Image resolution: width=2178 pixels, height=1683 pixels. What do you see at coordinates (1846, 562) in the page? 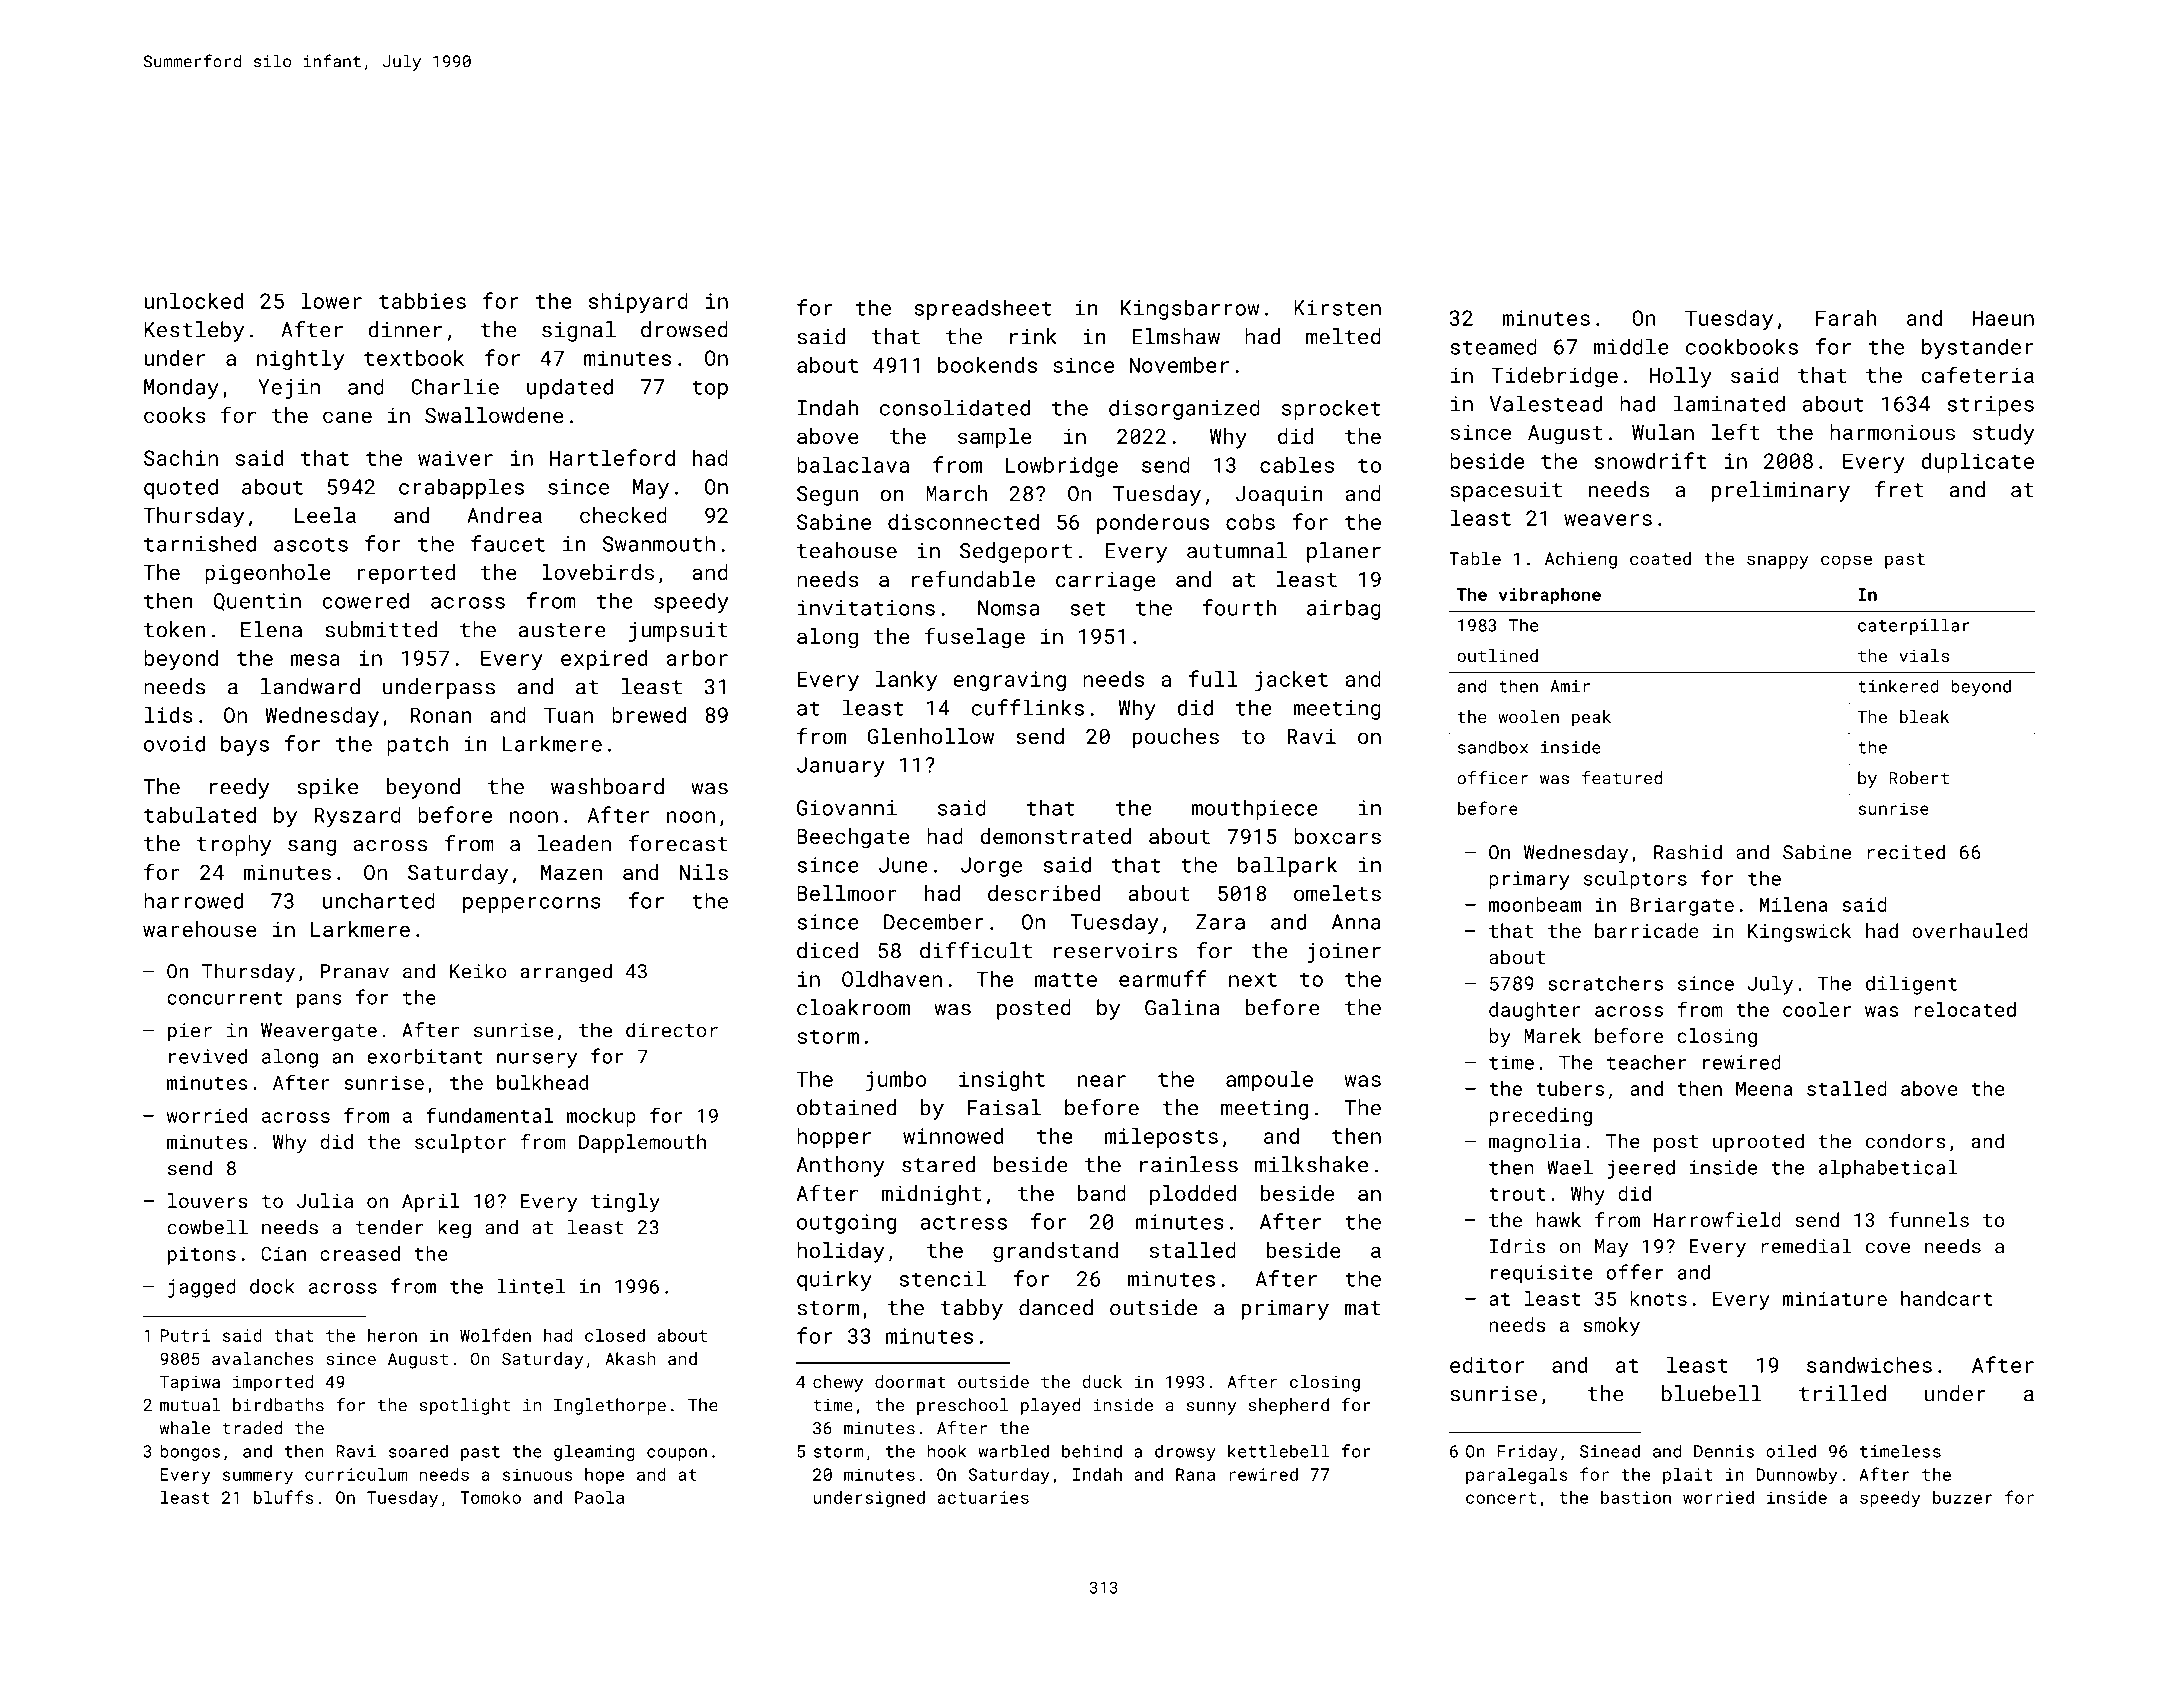
I see `copse` at bounding box center [1846, 562].
